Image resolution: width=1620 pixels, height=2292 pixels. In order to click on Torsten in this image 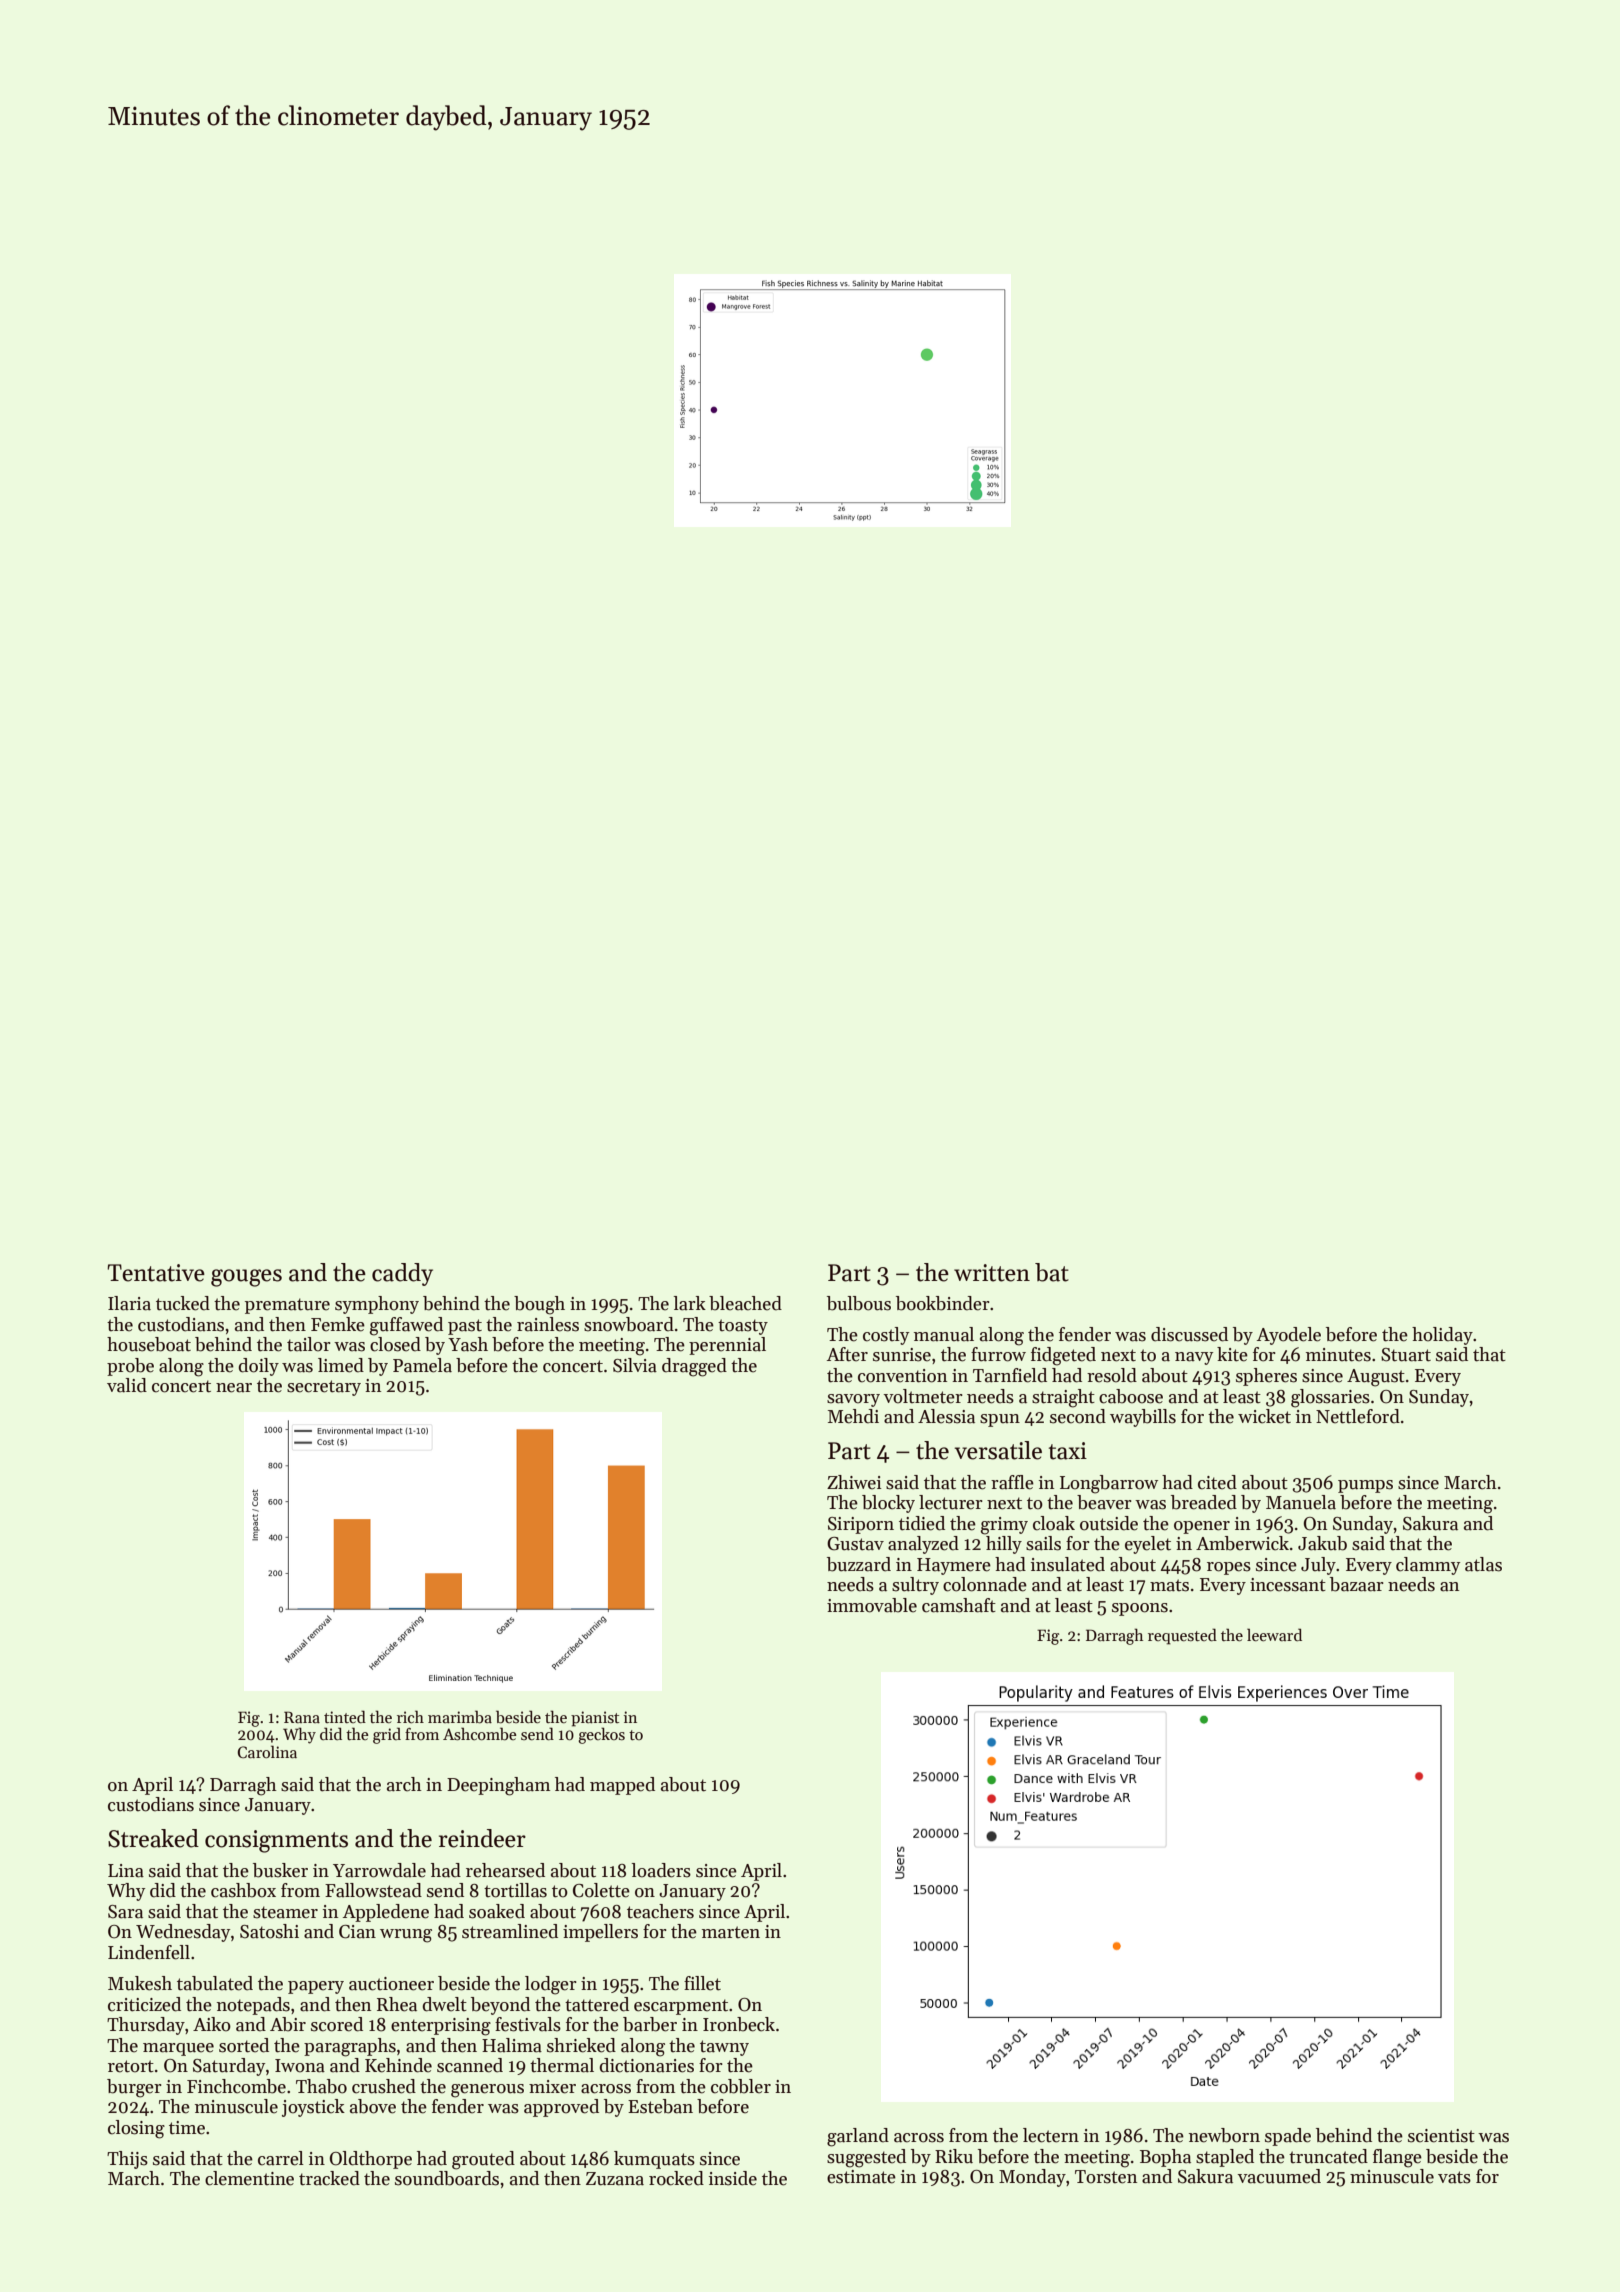, I will do `click(1106, 2177)`.
